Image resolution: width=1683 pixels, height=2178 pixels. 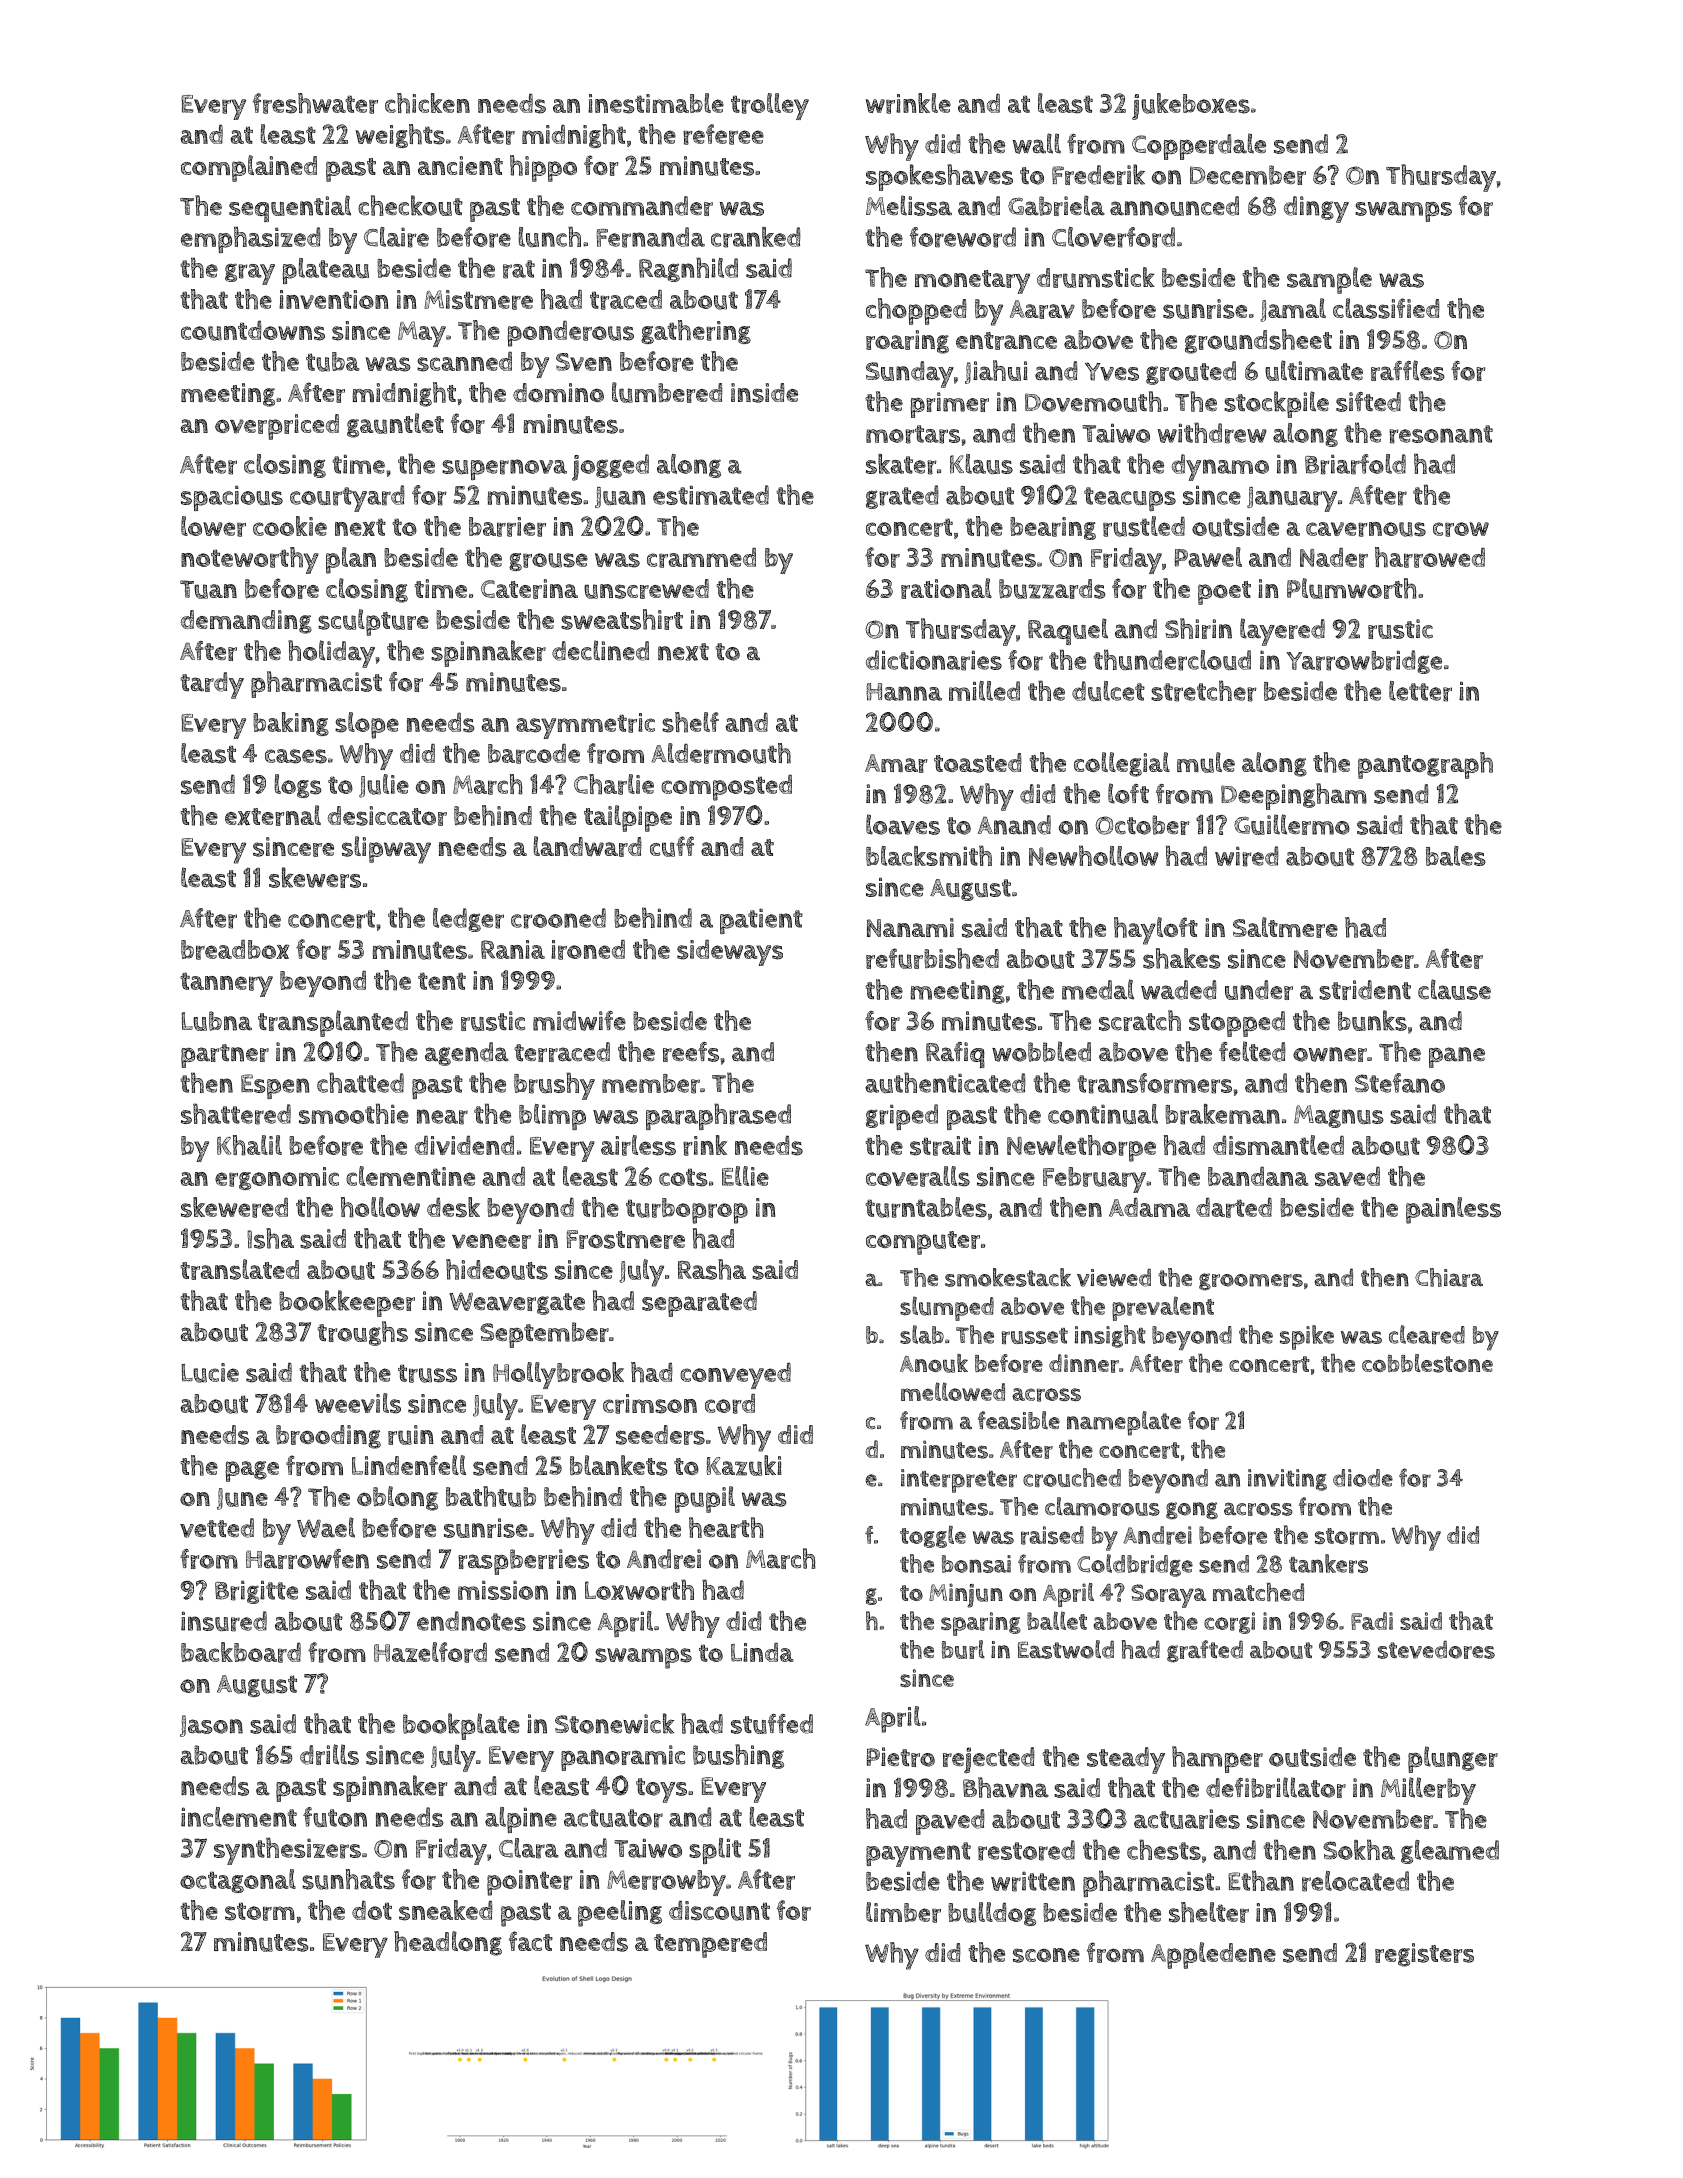 I want to click on turntables, so click(x=926, y=1207).
